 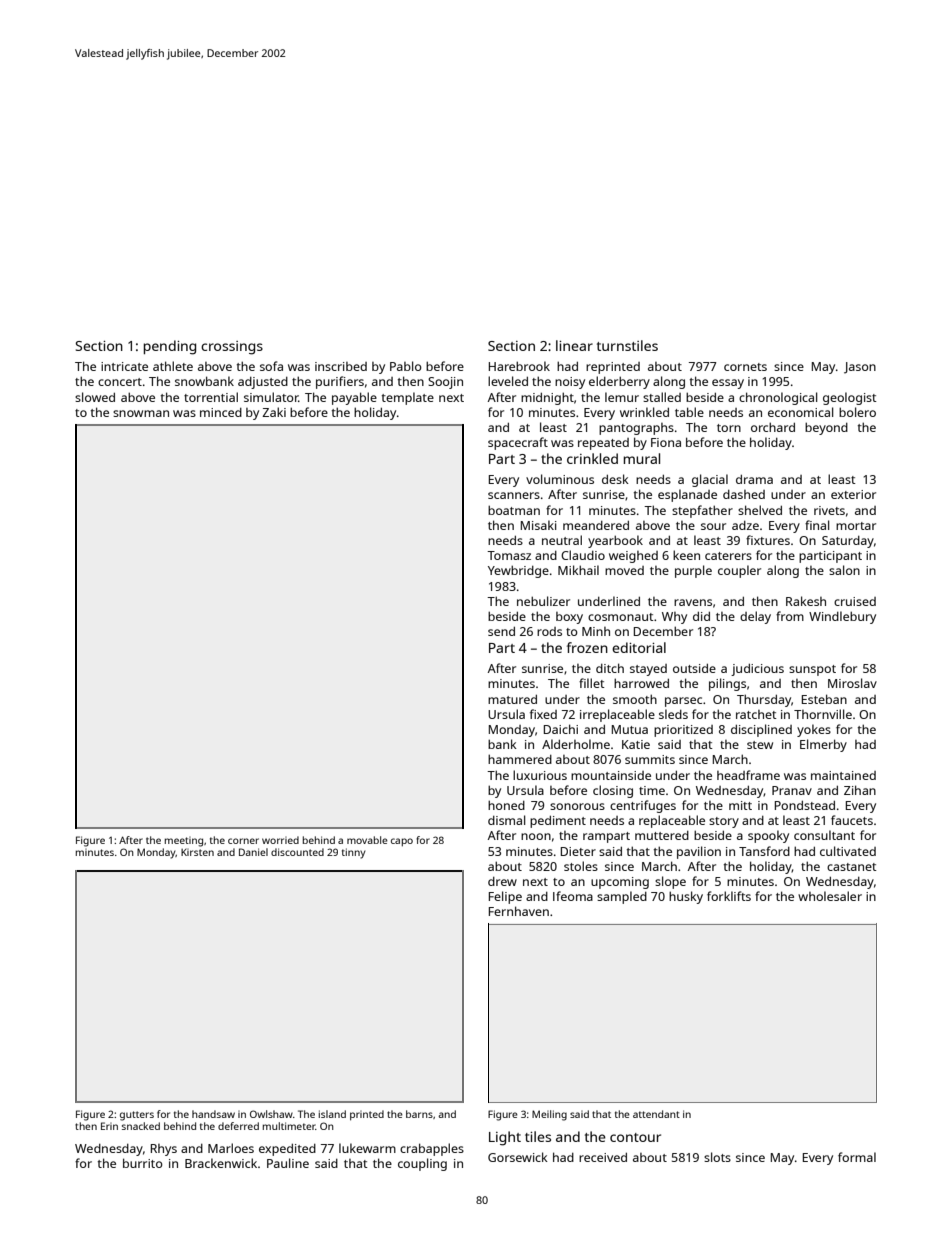 What do you see at coordinates (519, 911) in the screenshot?
I see `Fernhaven` at bounding box center [519, 911].
